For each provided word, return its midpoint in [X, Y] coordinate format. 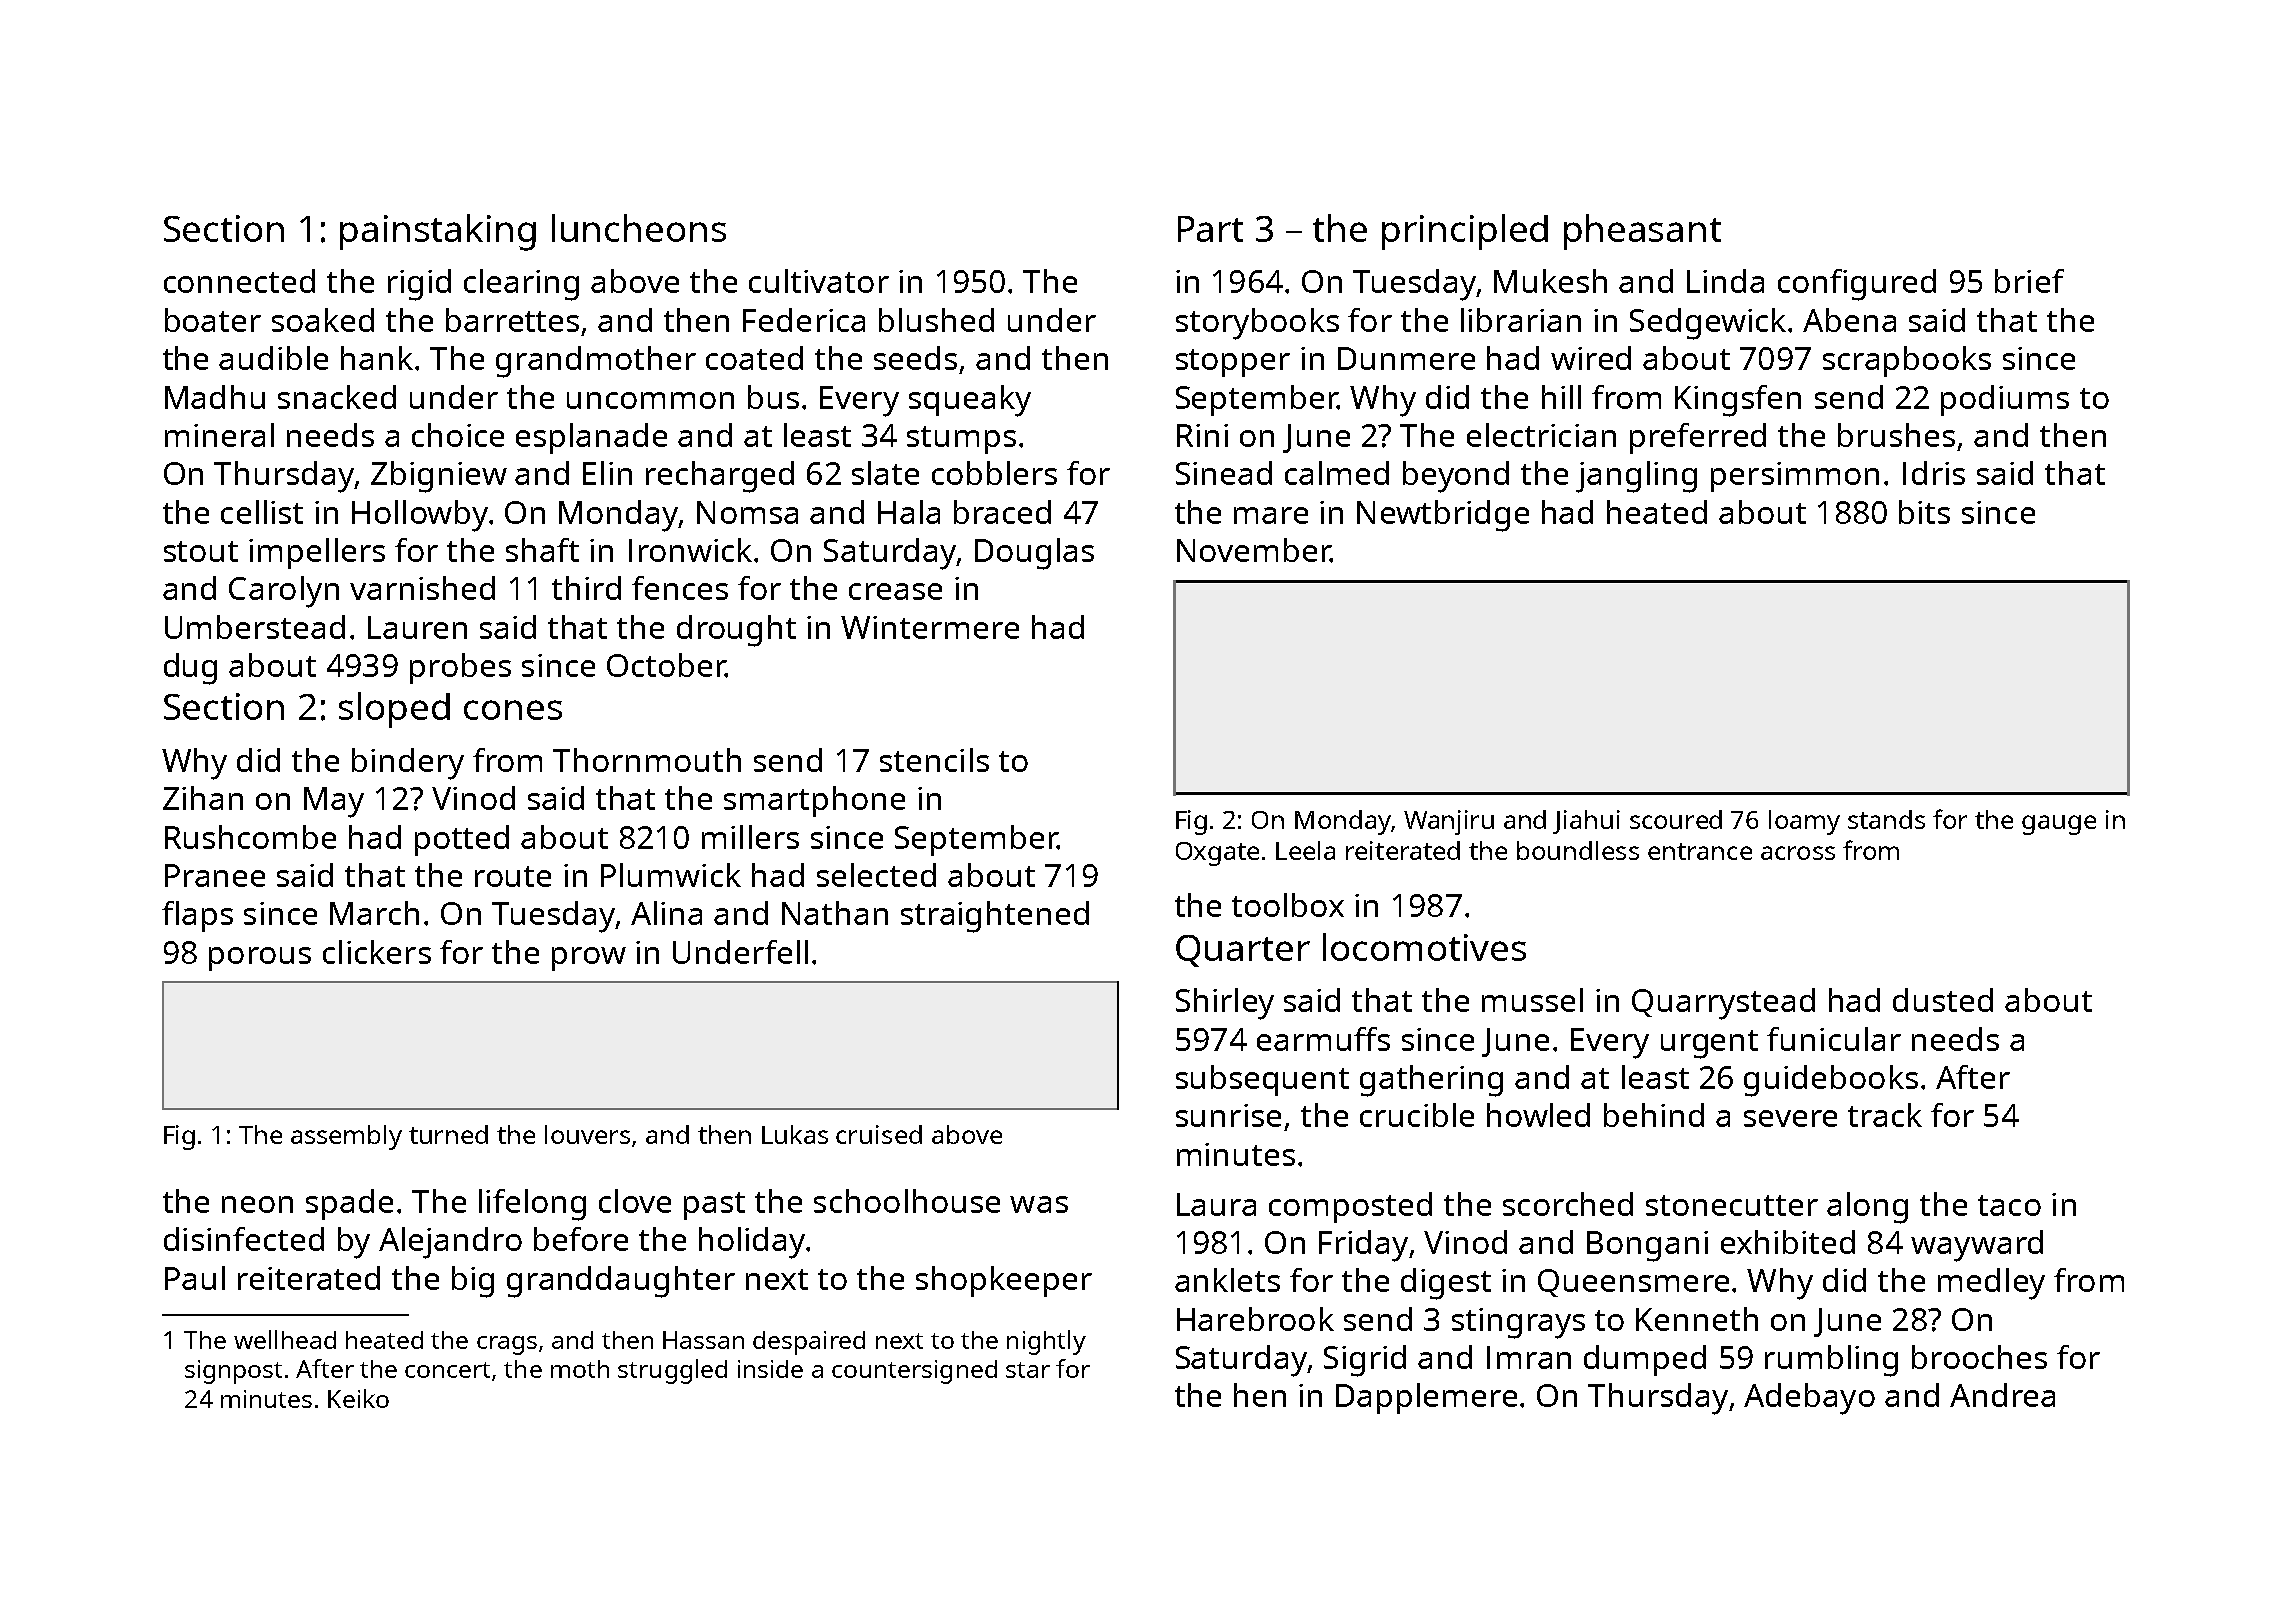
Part [1210, 229]
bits [1924, 512]
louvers [587, 1134]
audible [273, 358]
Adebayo [1809, 1399]
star [1028, 1370]
